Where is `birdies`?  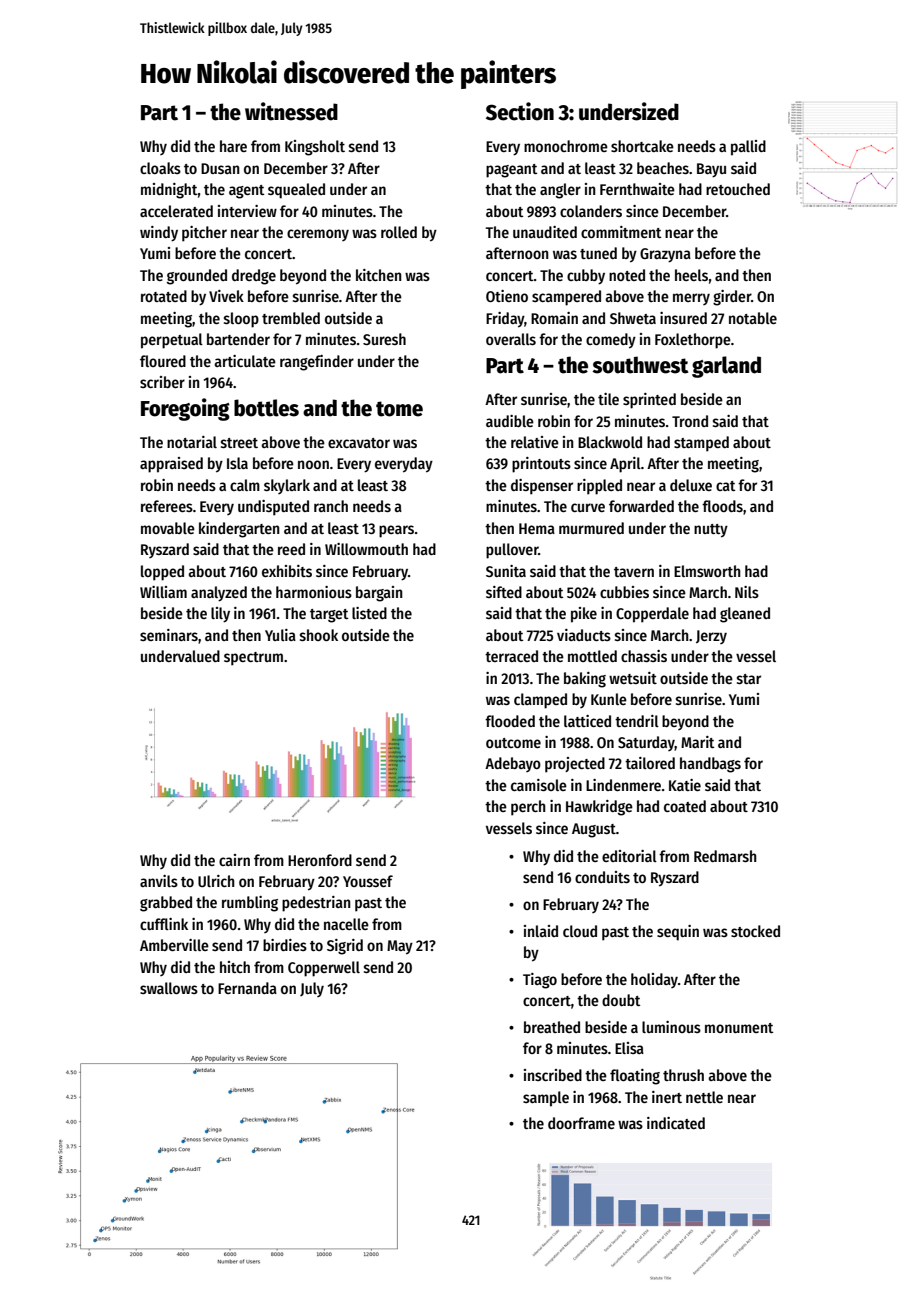
birdies is located at coordinates (285, 945).
